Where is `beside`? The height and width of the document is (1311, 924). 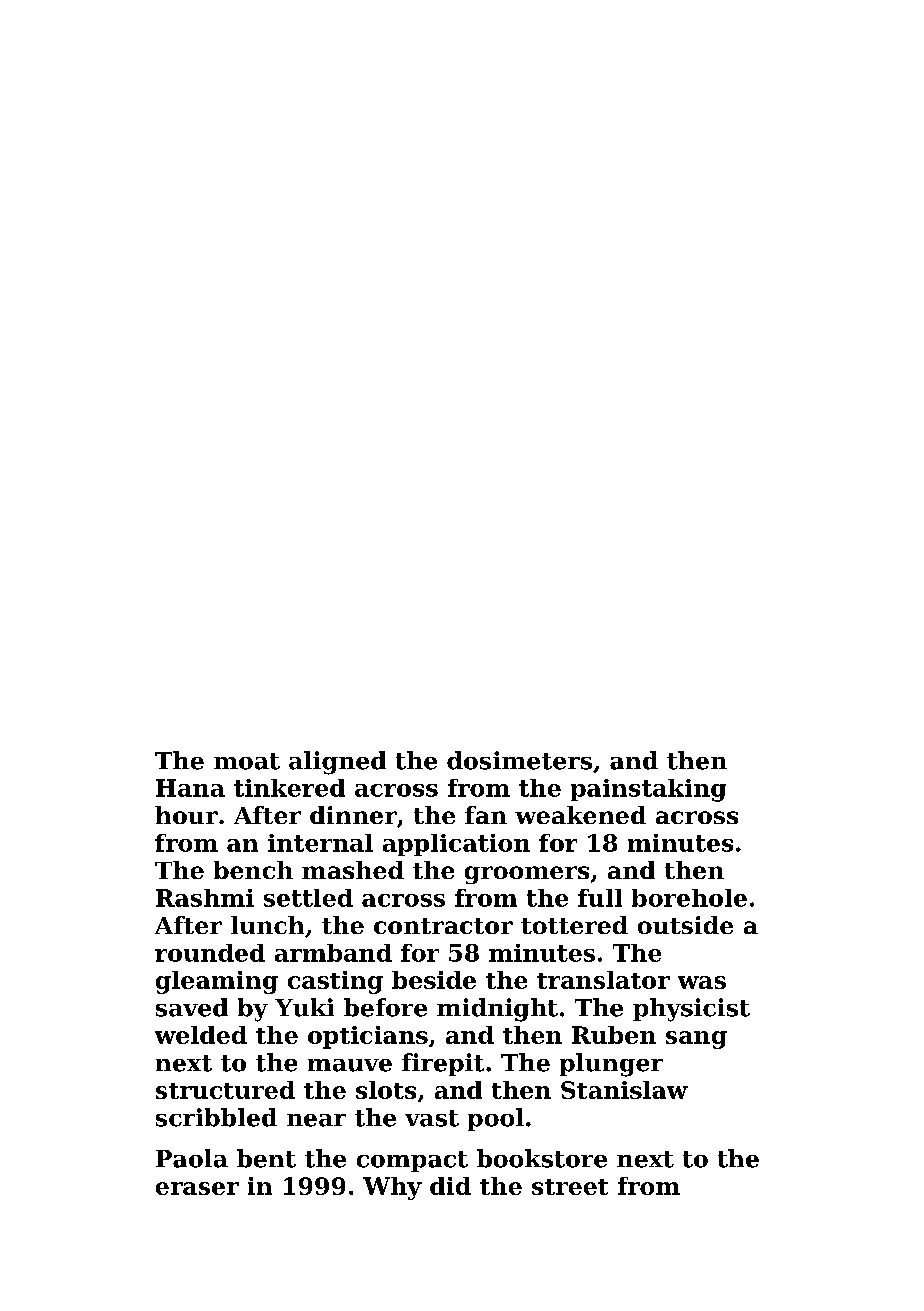
beside is located at coordinates (434, 980).
